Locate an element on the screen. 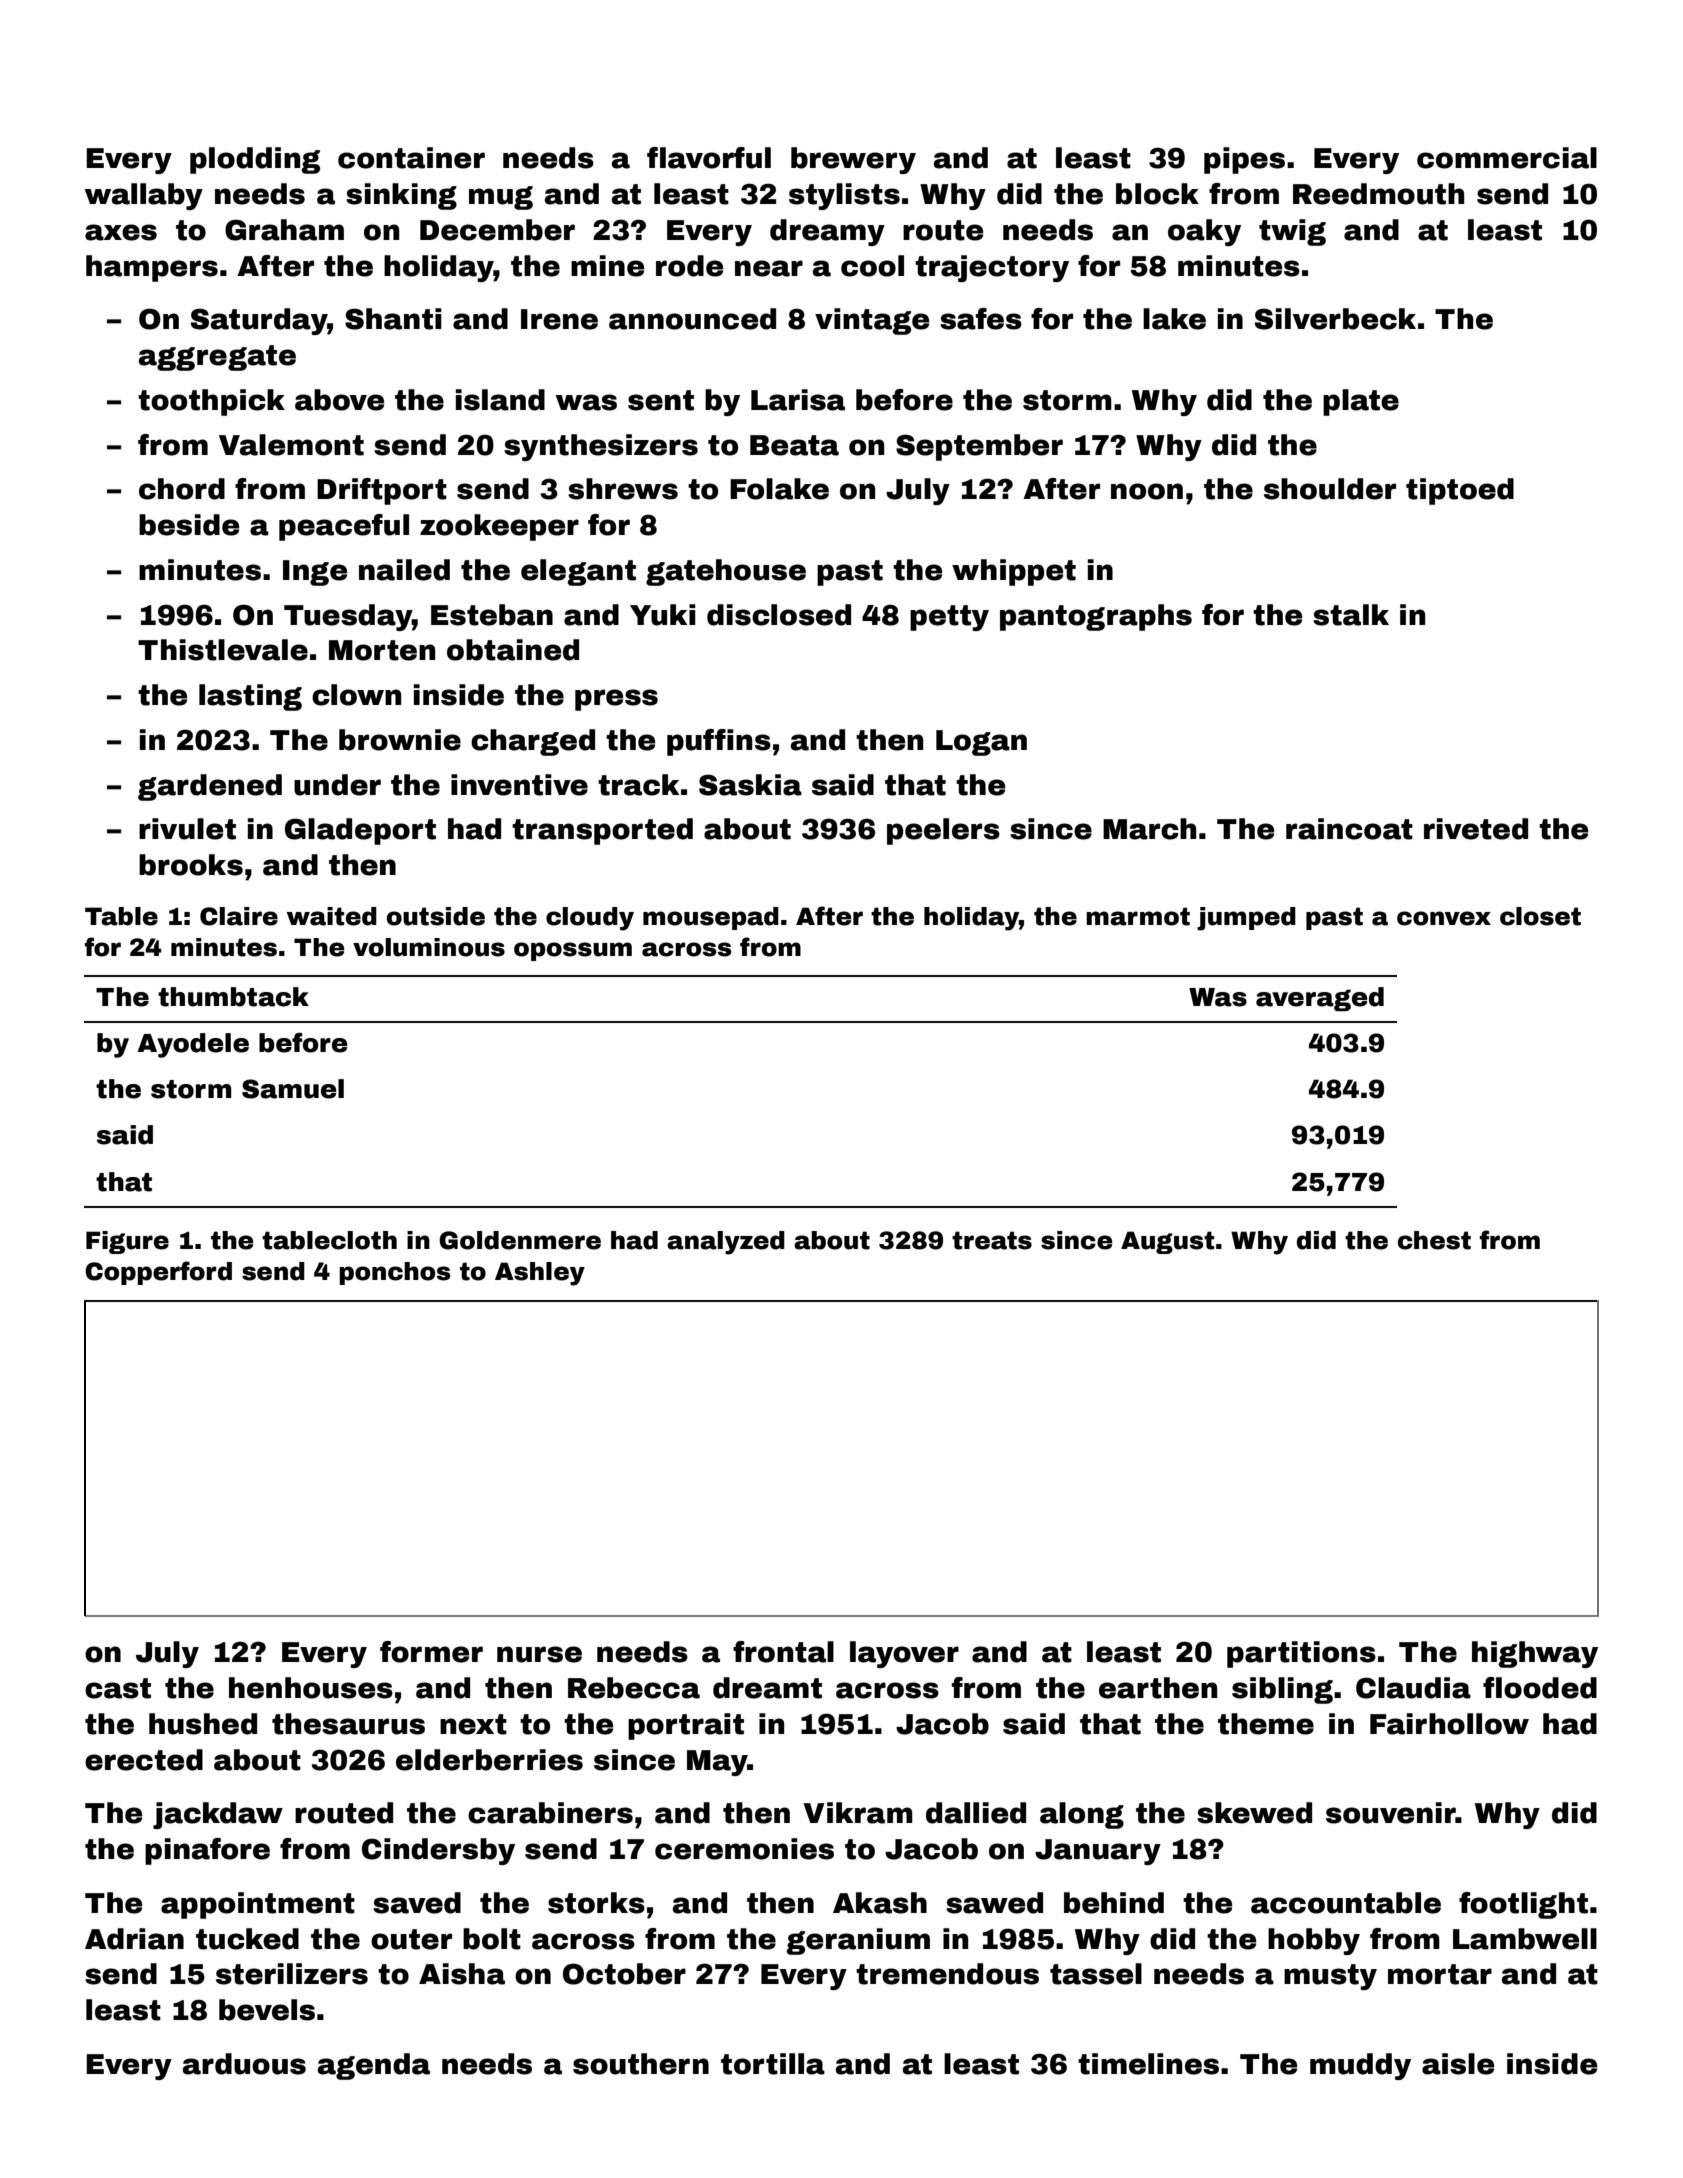 The width and height of the screenshot is (1683, 2178). plodding is located at coordinates (255, 160).
